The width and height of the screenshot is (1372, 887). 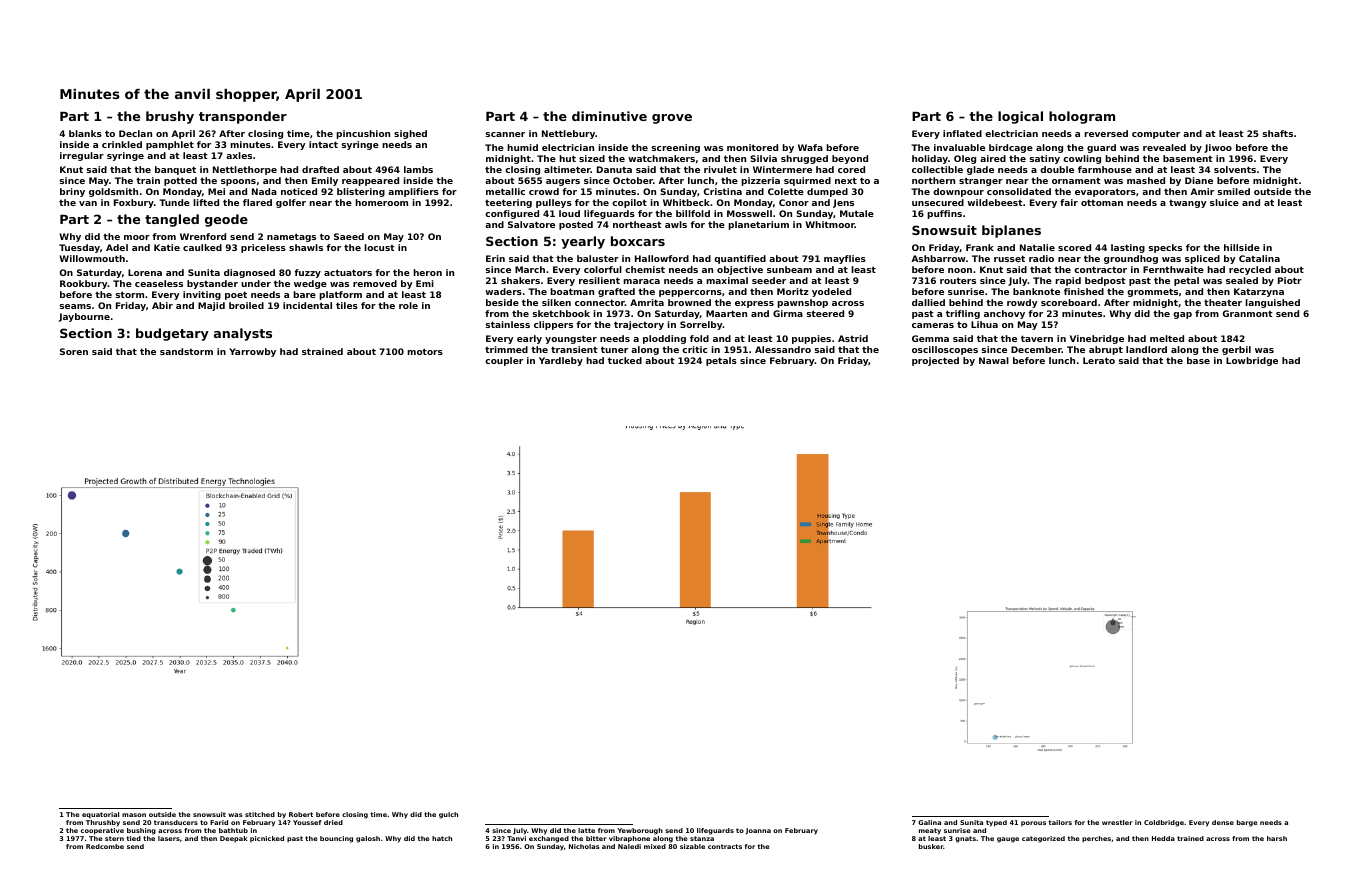 I want to click on posted, so click(x=576, y=225).
